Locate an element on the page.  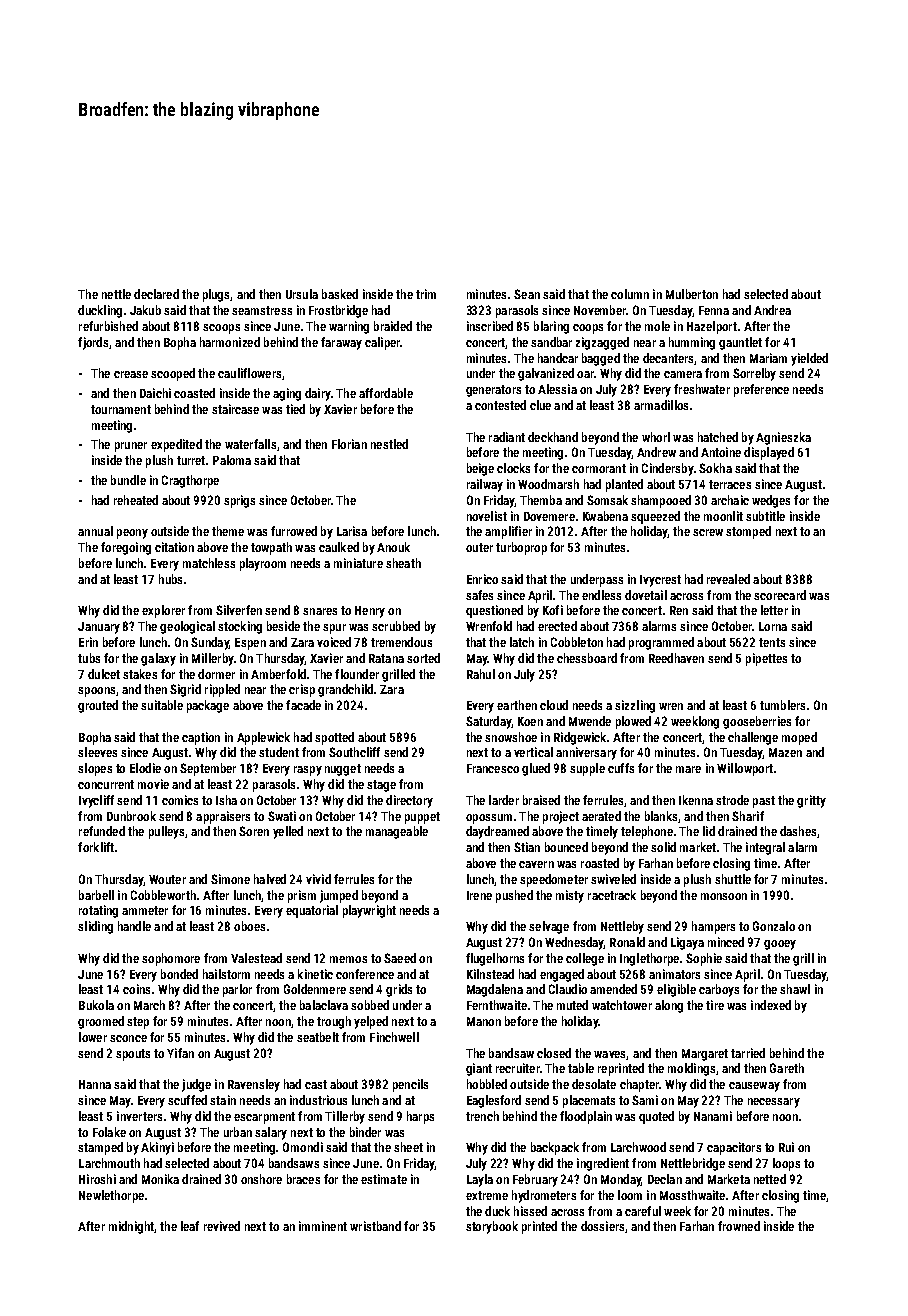
declared is located at coordinates (156, 294).
